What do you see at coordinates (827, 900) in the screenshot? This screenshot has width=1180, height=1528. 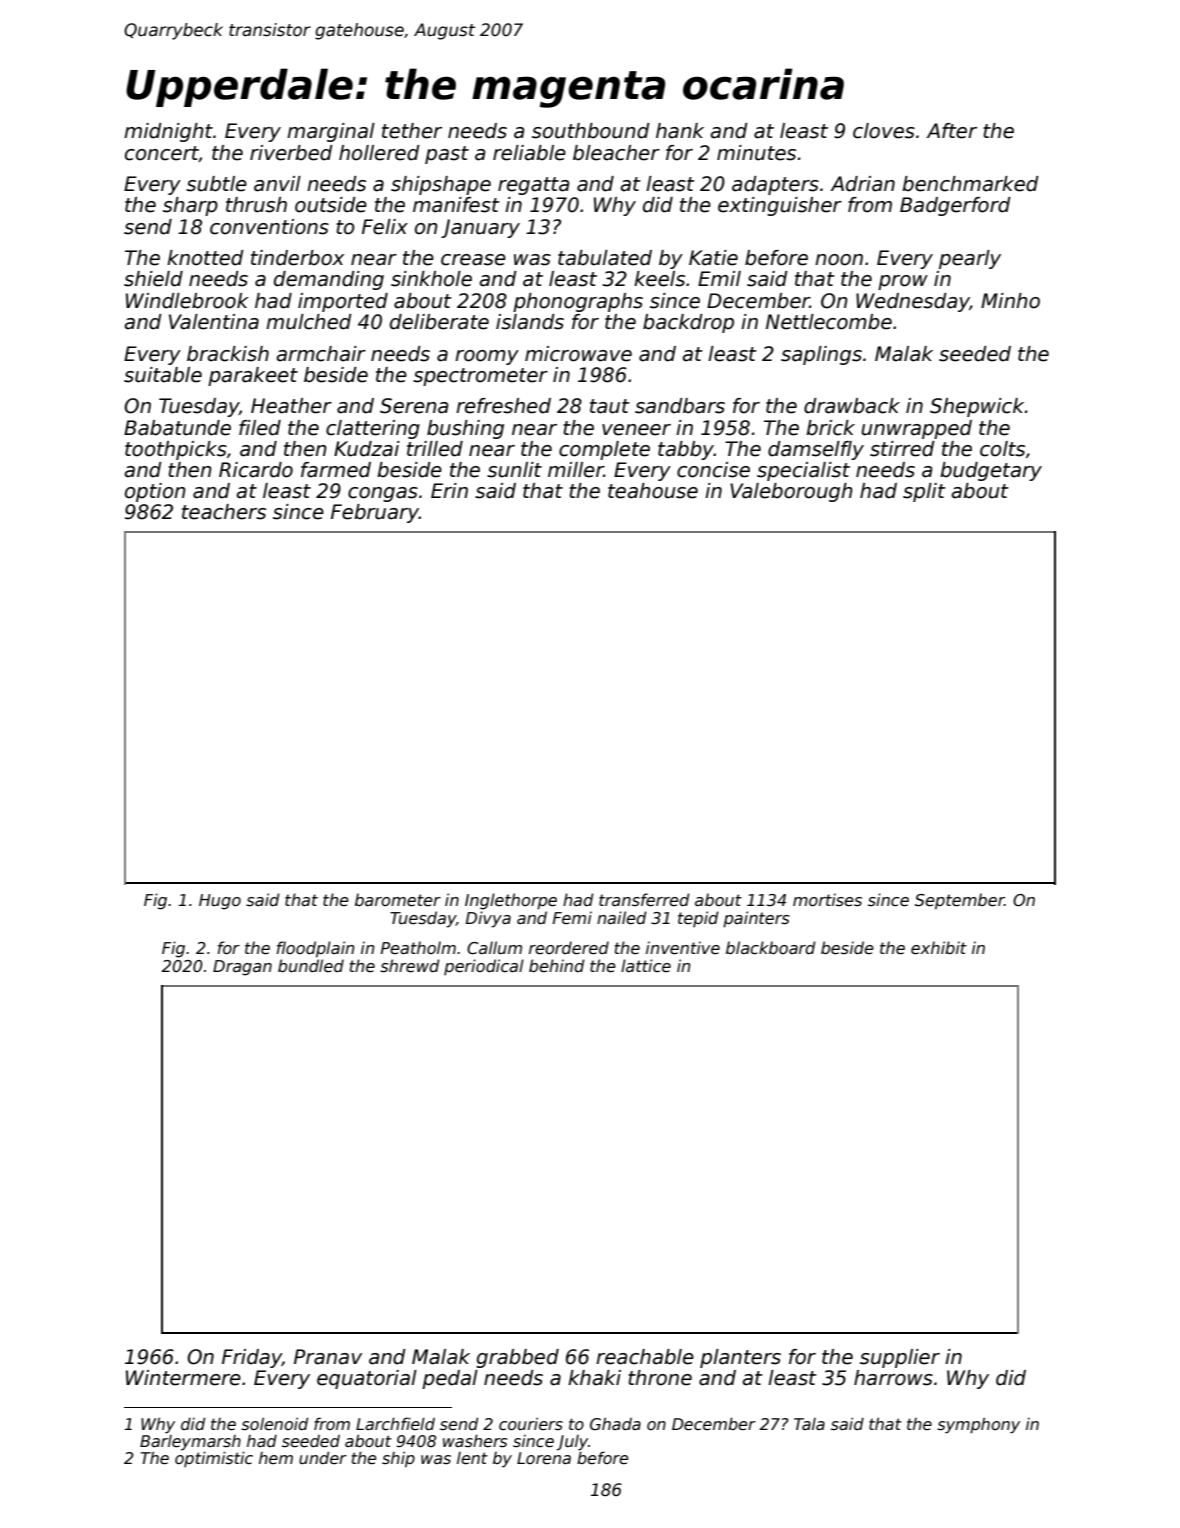 I see `mortises` at bounding box center [827, 900].
